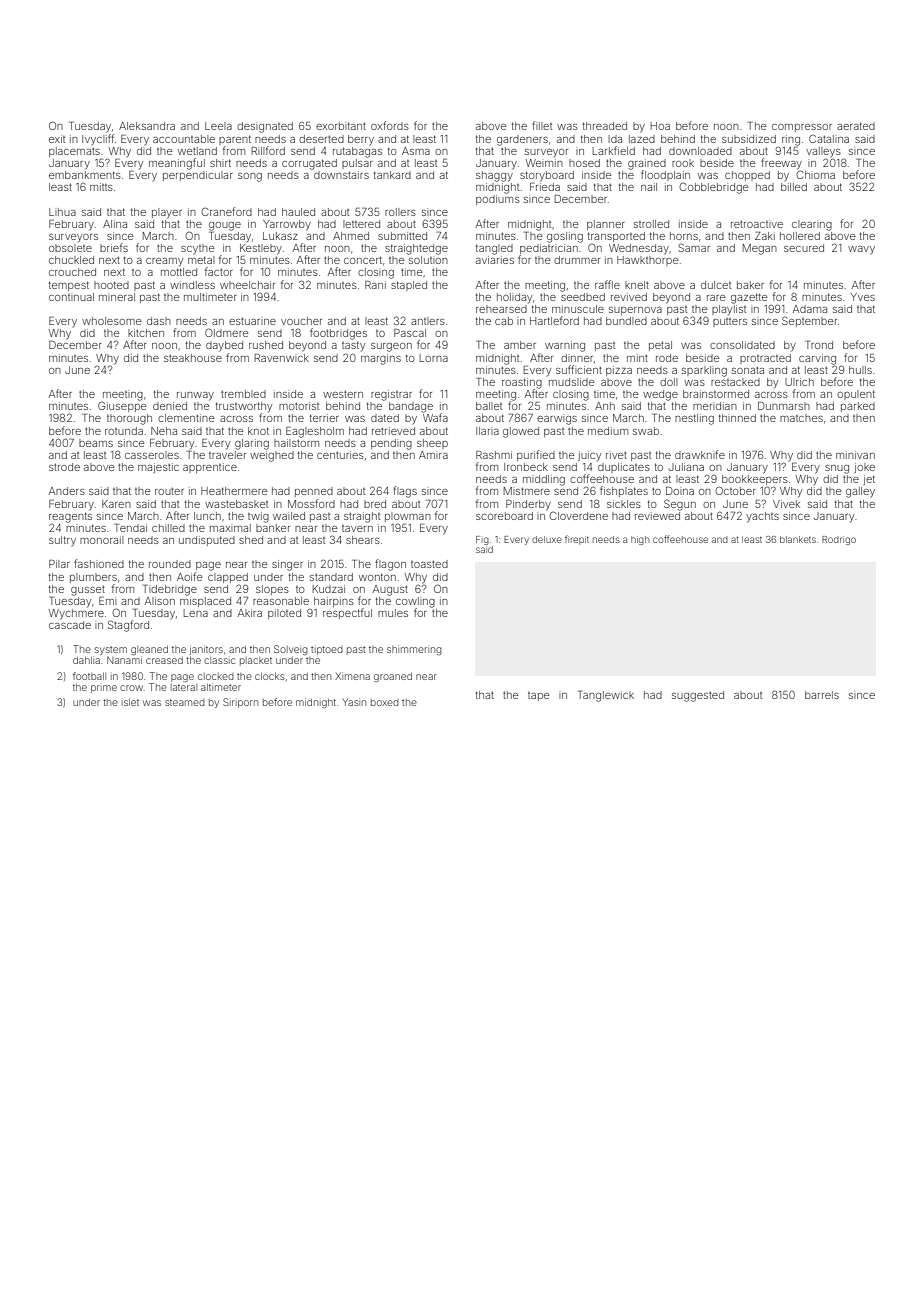 Image resolution: width=924 pixels, height=1308 pixels. What do you see at coordinates (700, 454) in the page?
I see `drawknife` at bounding box center [700, 454].
